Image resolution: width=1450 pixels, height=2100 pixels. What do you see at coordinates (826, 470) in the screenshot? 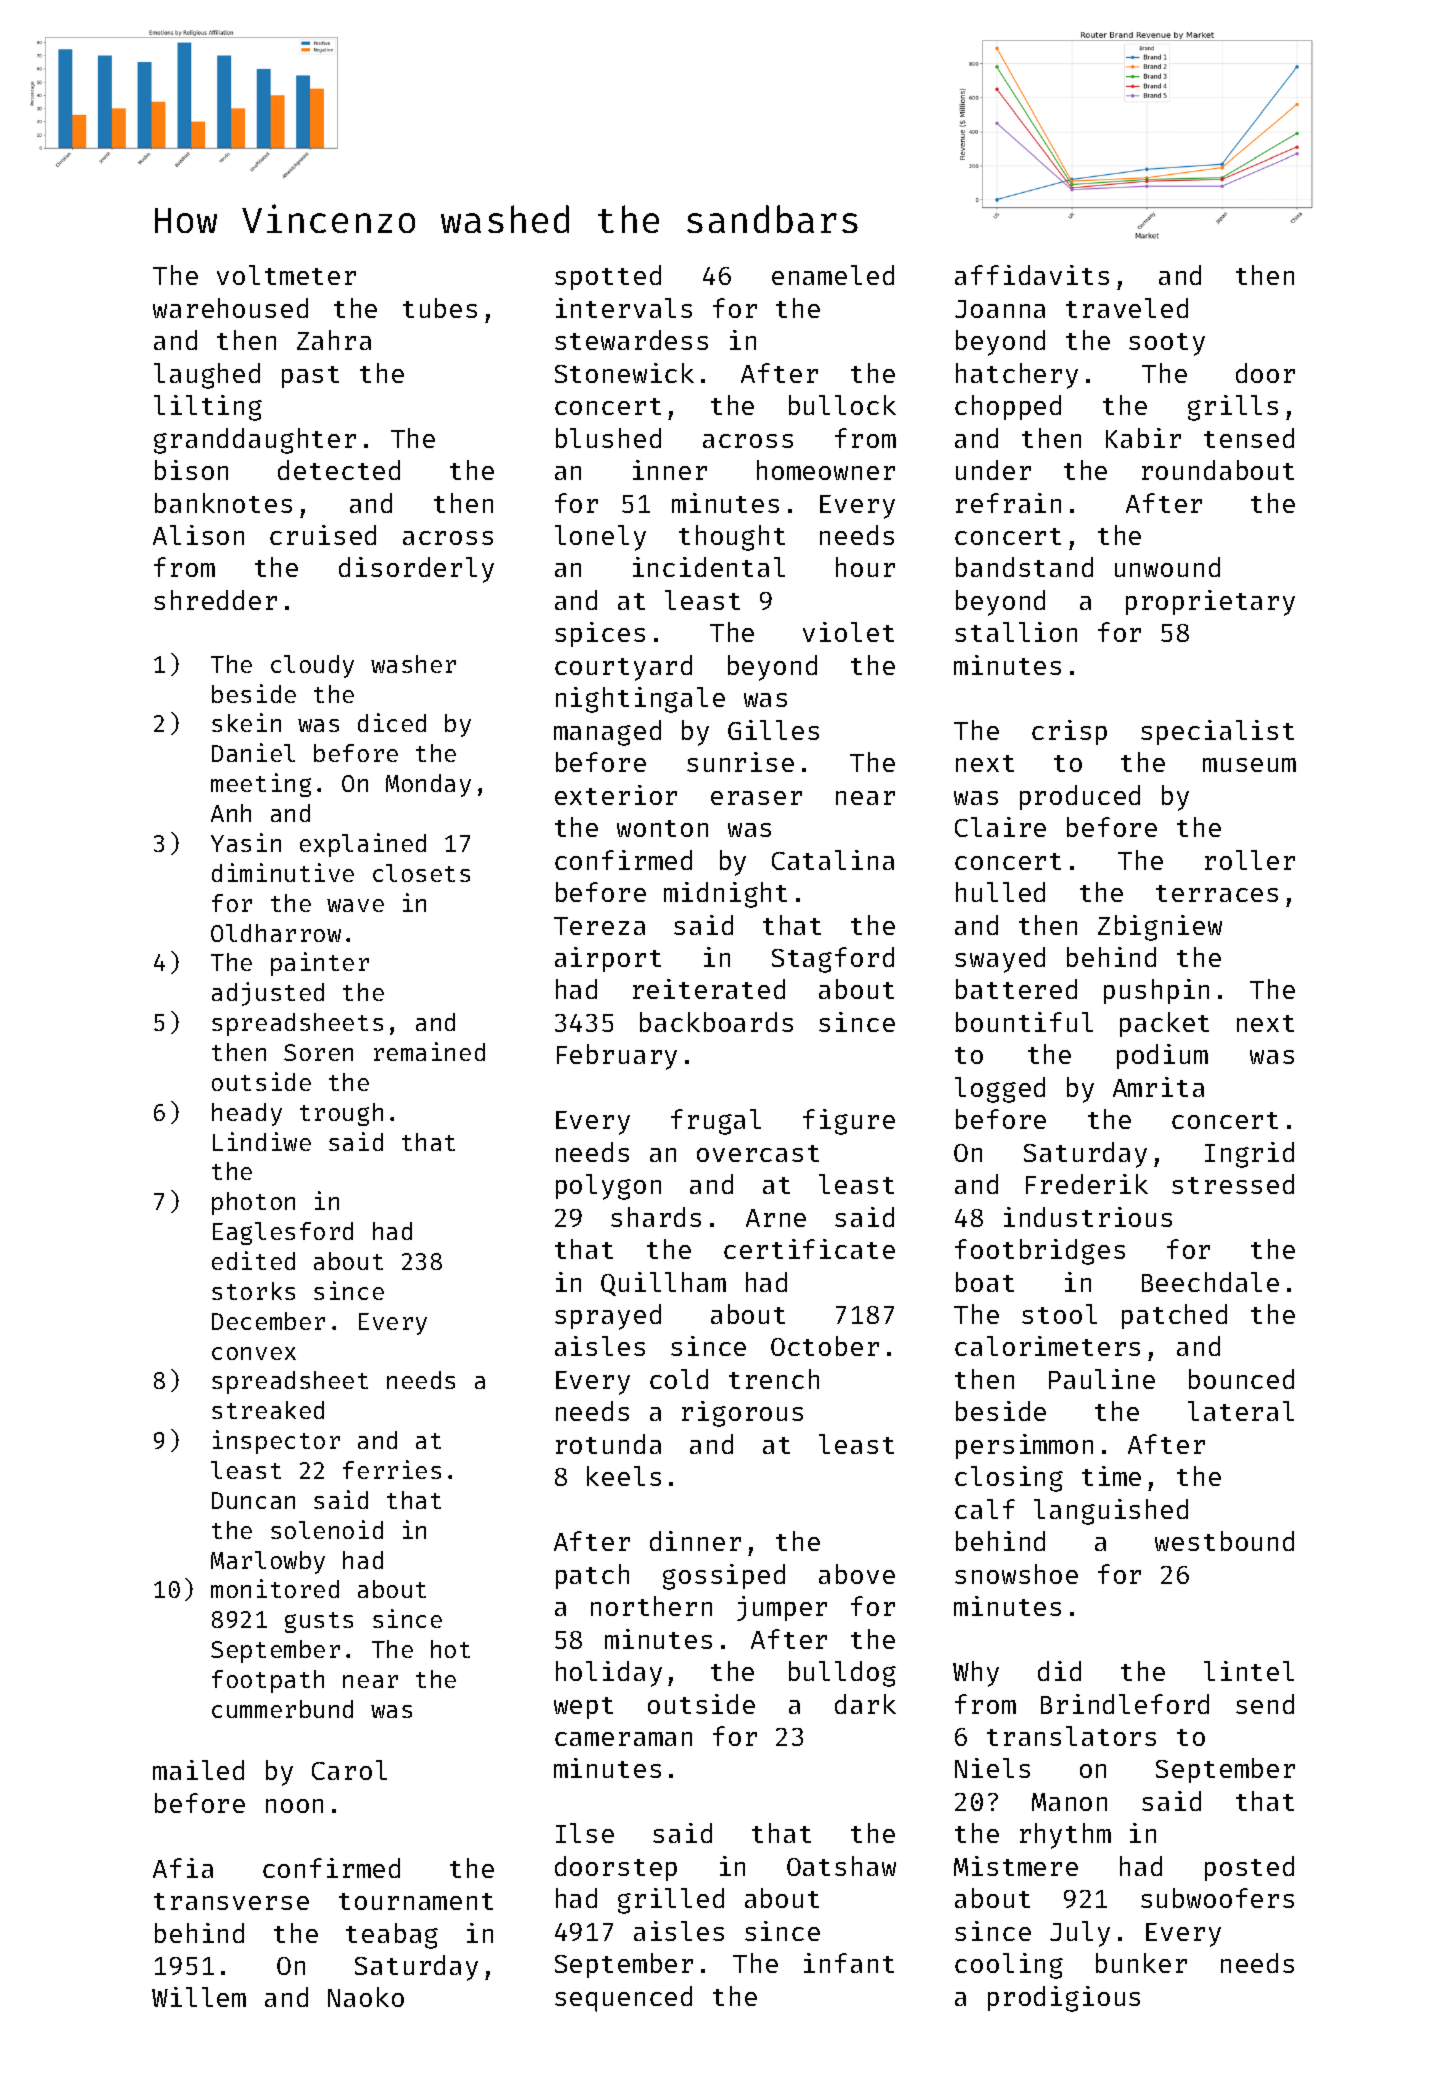
I see `homeowner` at bounding box center [826, 470].
